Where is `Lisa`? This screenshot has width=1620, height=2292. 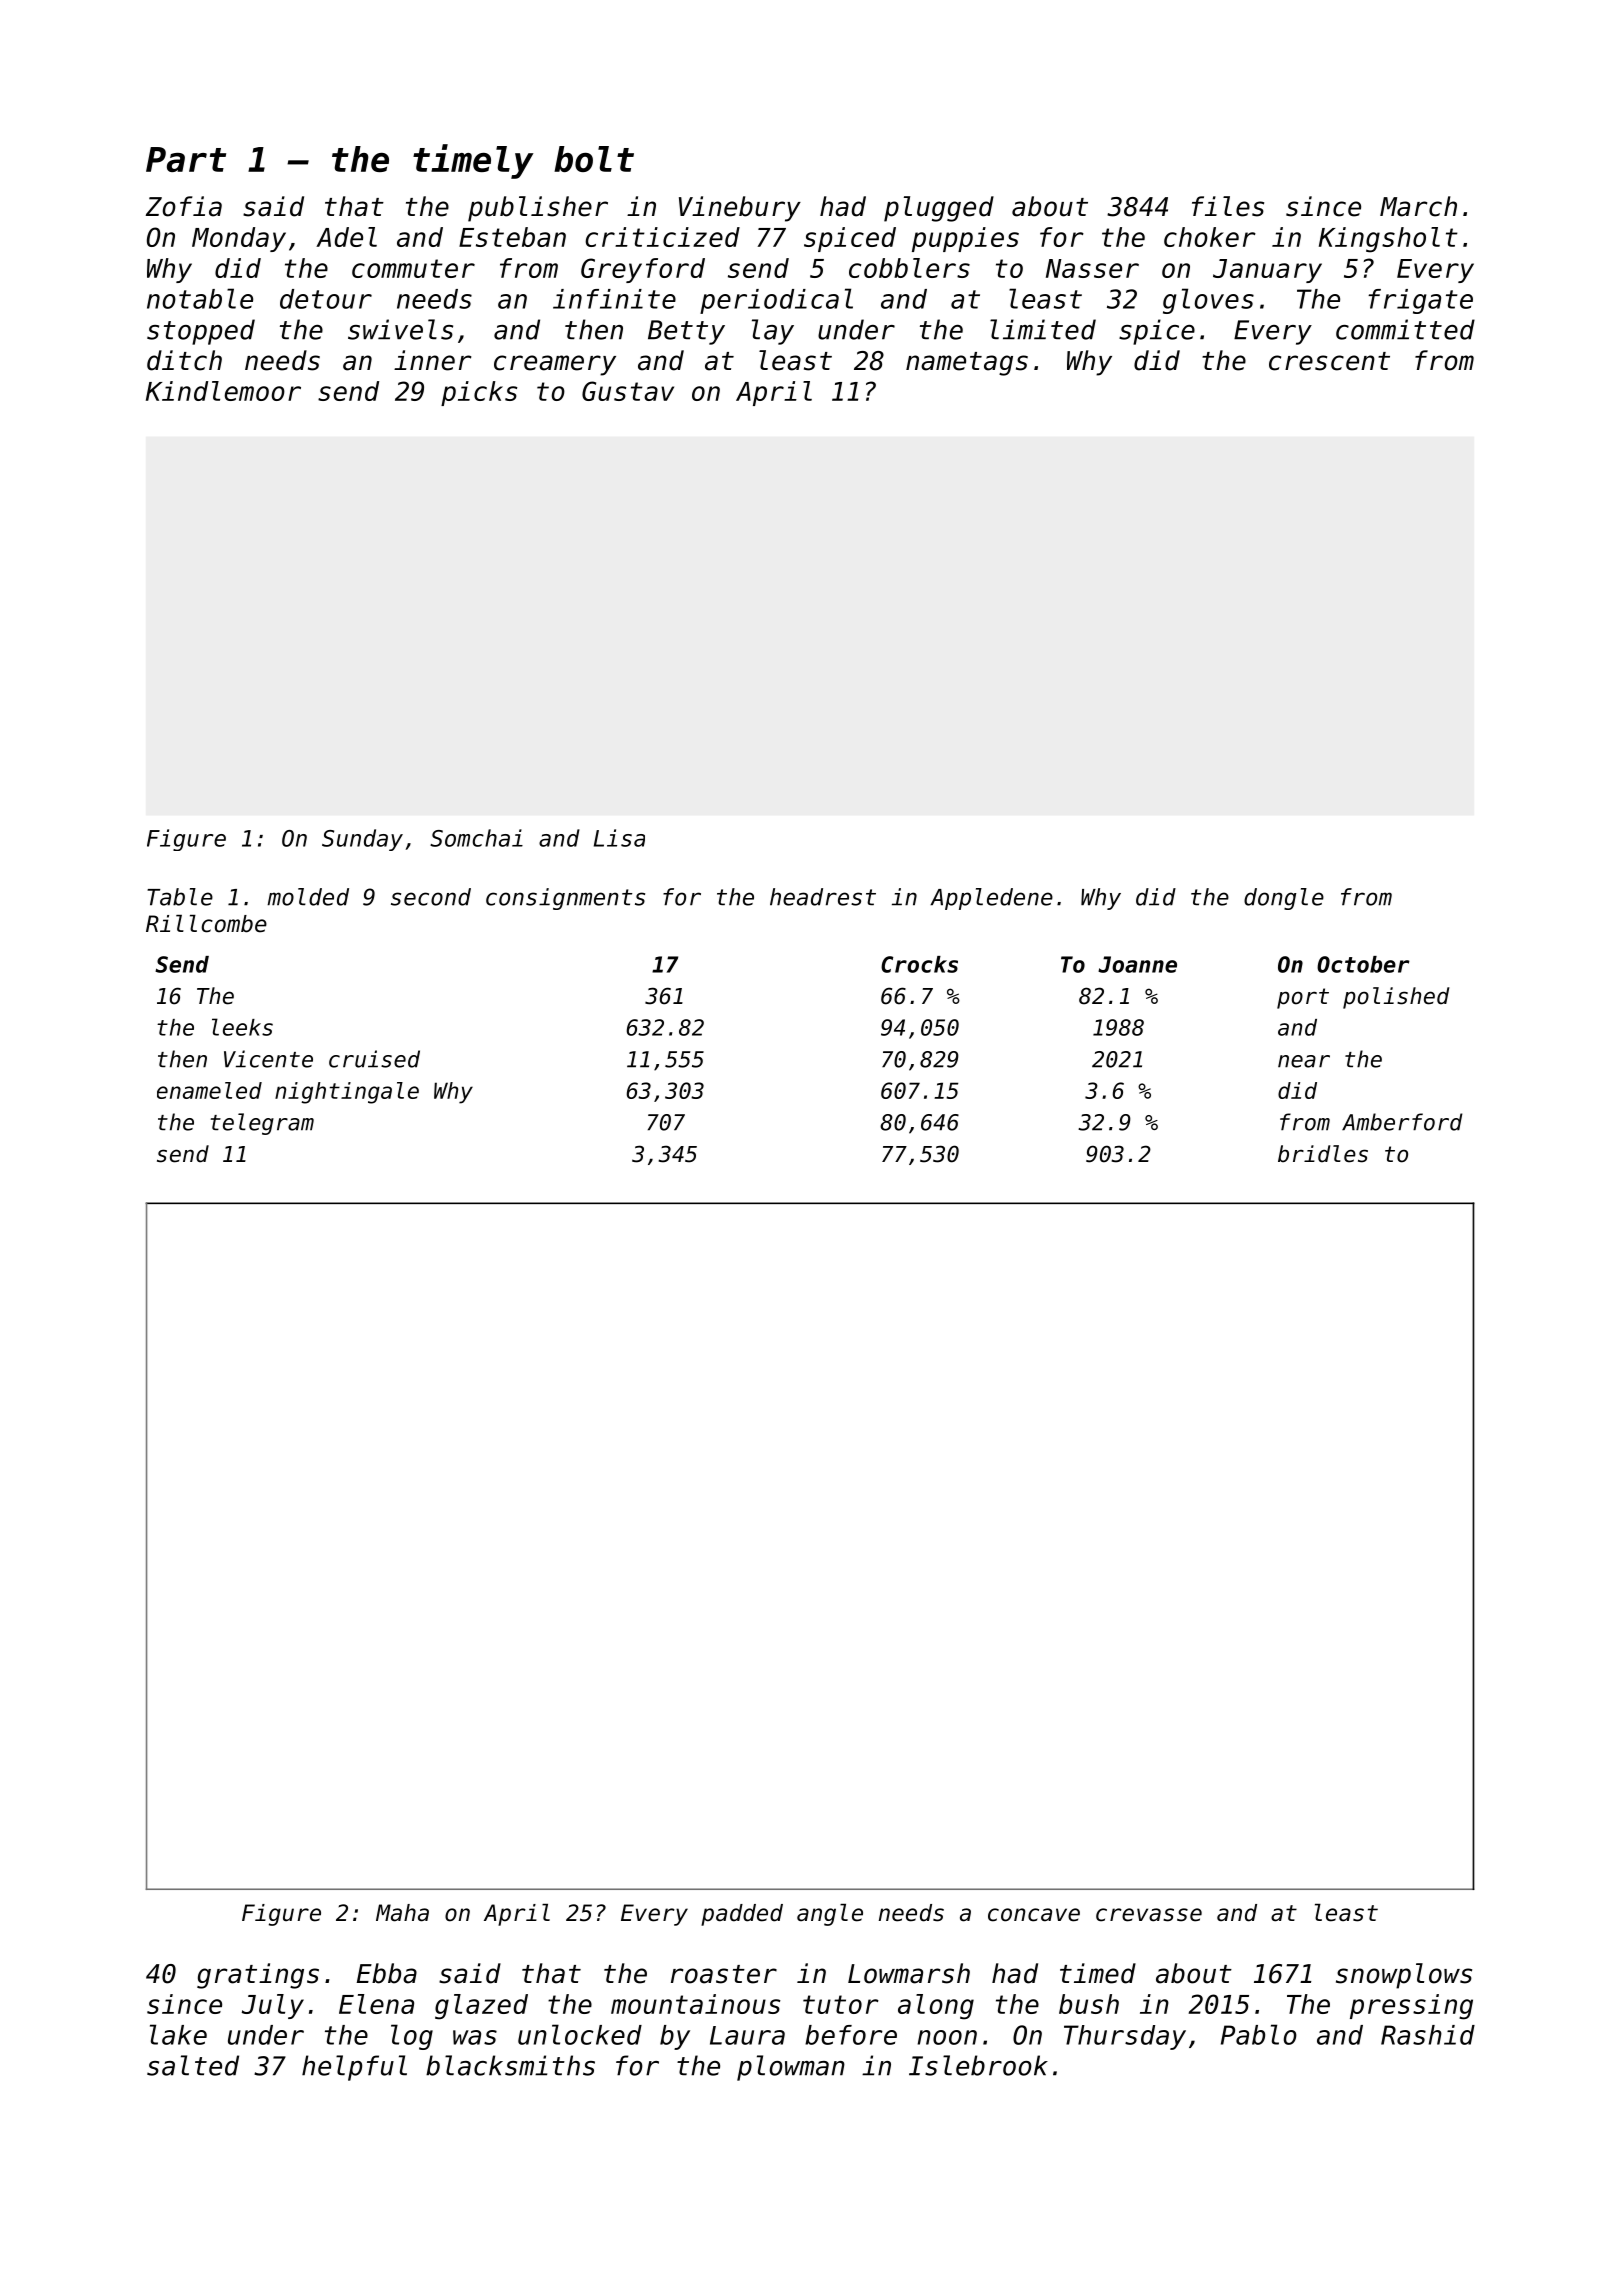 Lisa is located at coordinates (619, 838).
